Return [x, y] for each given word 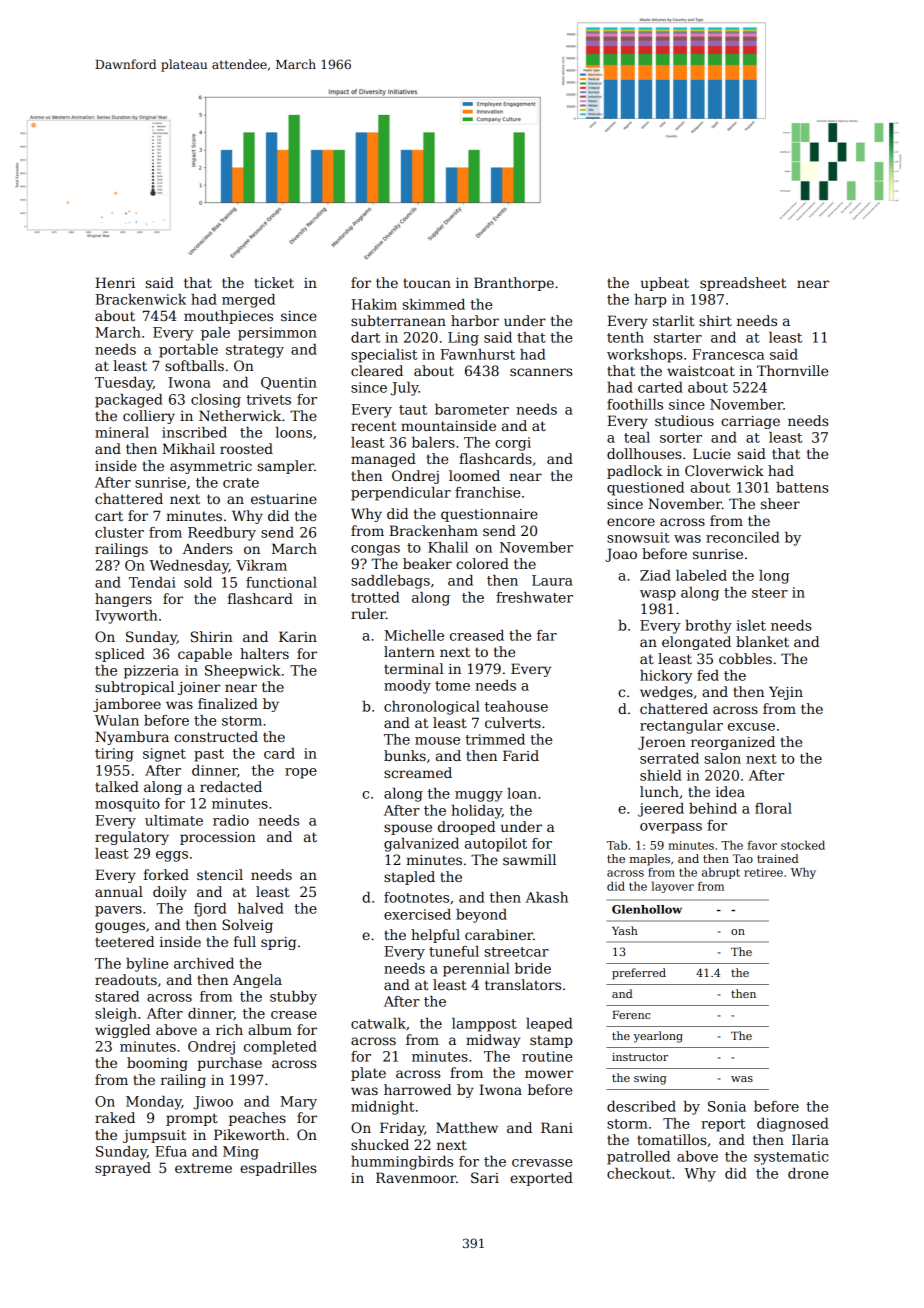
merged [248, 301]
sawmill [529, 859]
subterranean [398, 320]
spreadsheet [743, 284]
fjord [210, 910]
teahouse [516, 706]
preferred [639, 974]
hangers [123, 600]
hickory [666, 677]
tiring [114, 755]
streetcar [517, 952]
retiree [763, 872]
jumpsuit [154, 1136]
